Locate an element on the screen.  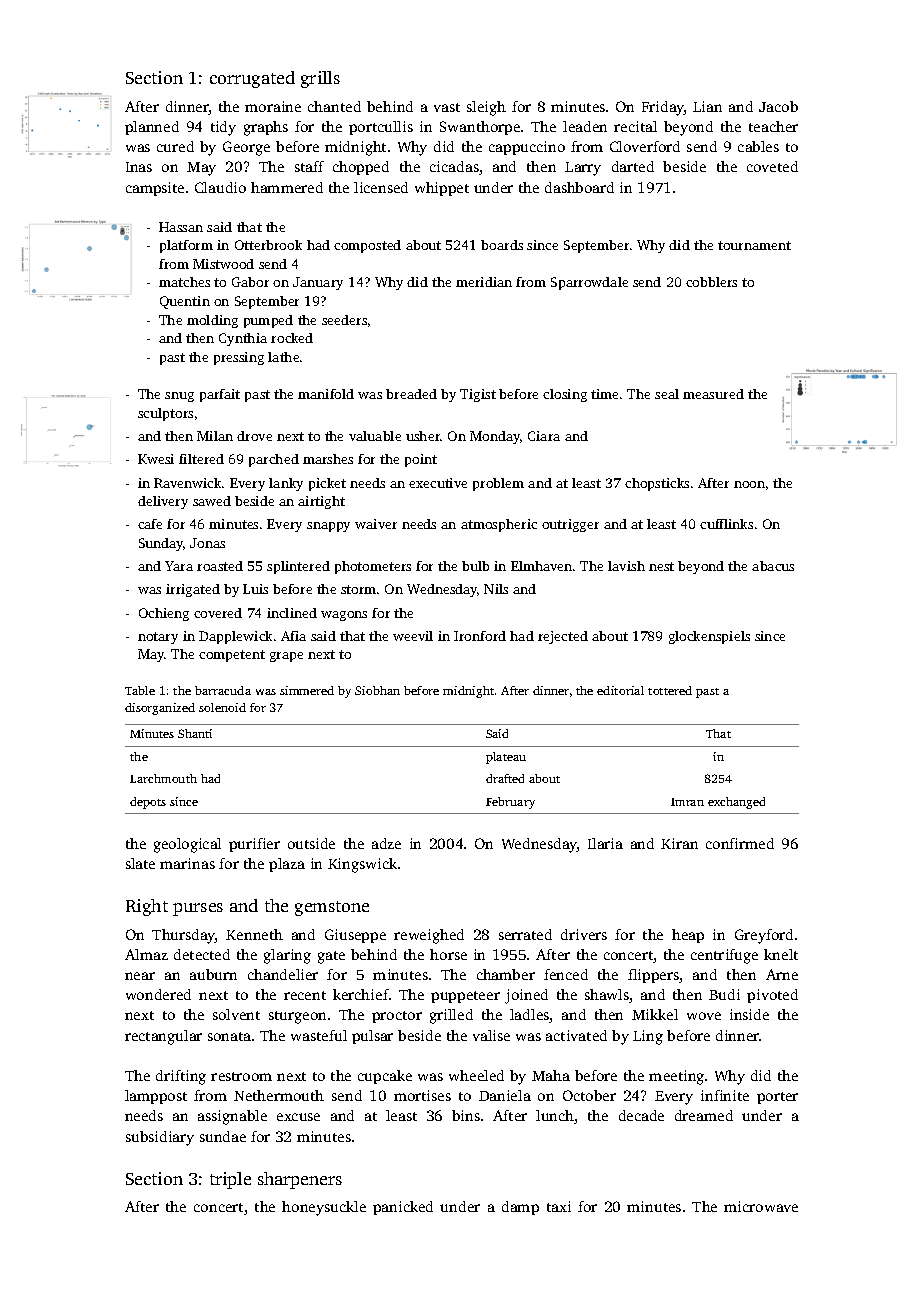
vast is located at coordinates (447, 107).
